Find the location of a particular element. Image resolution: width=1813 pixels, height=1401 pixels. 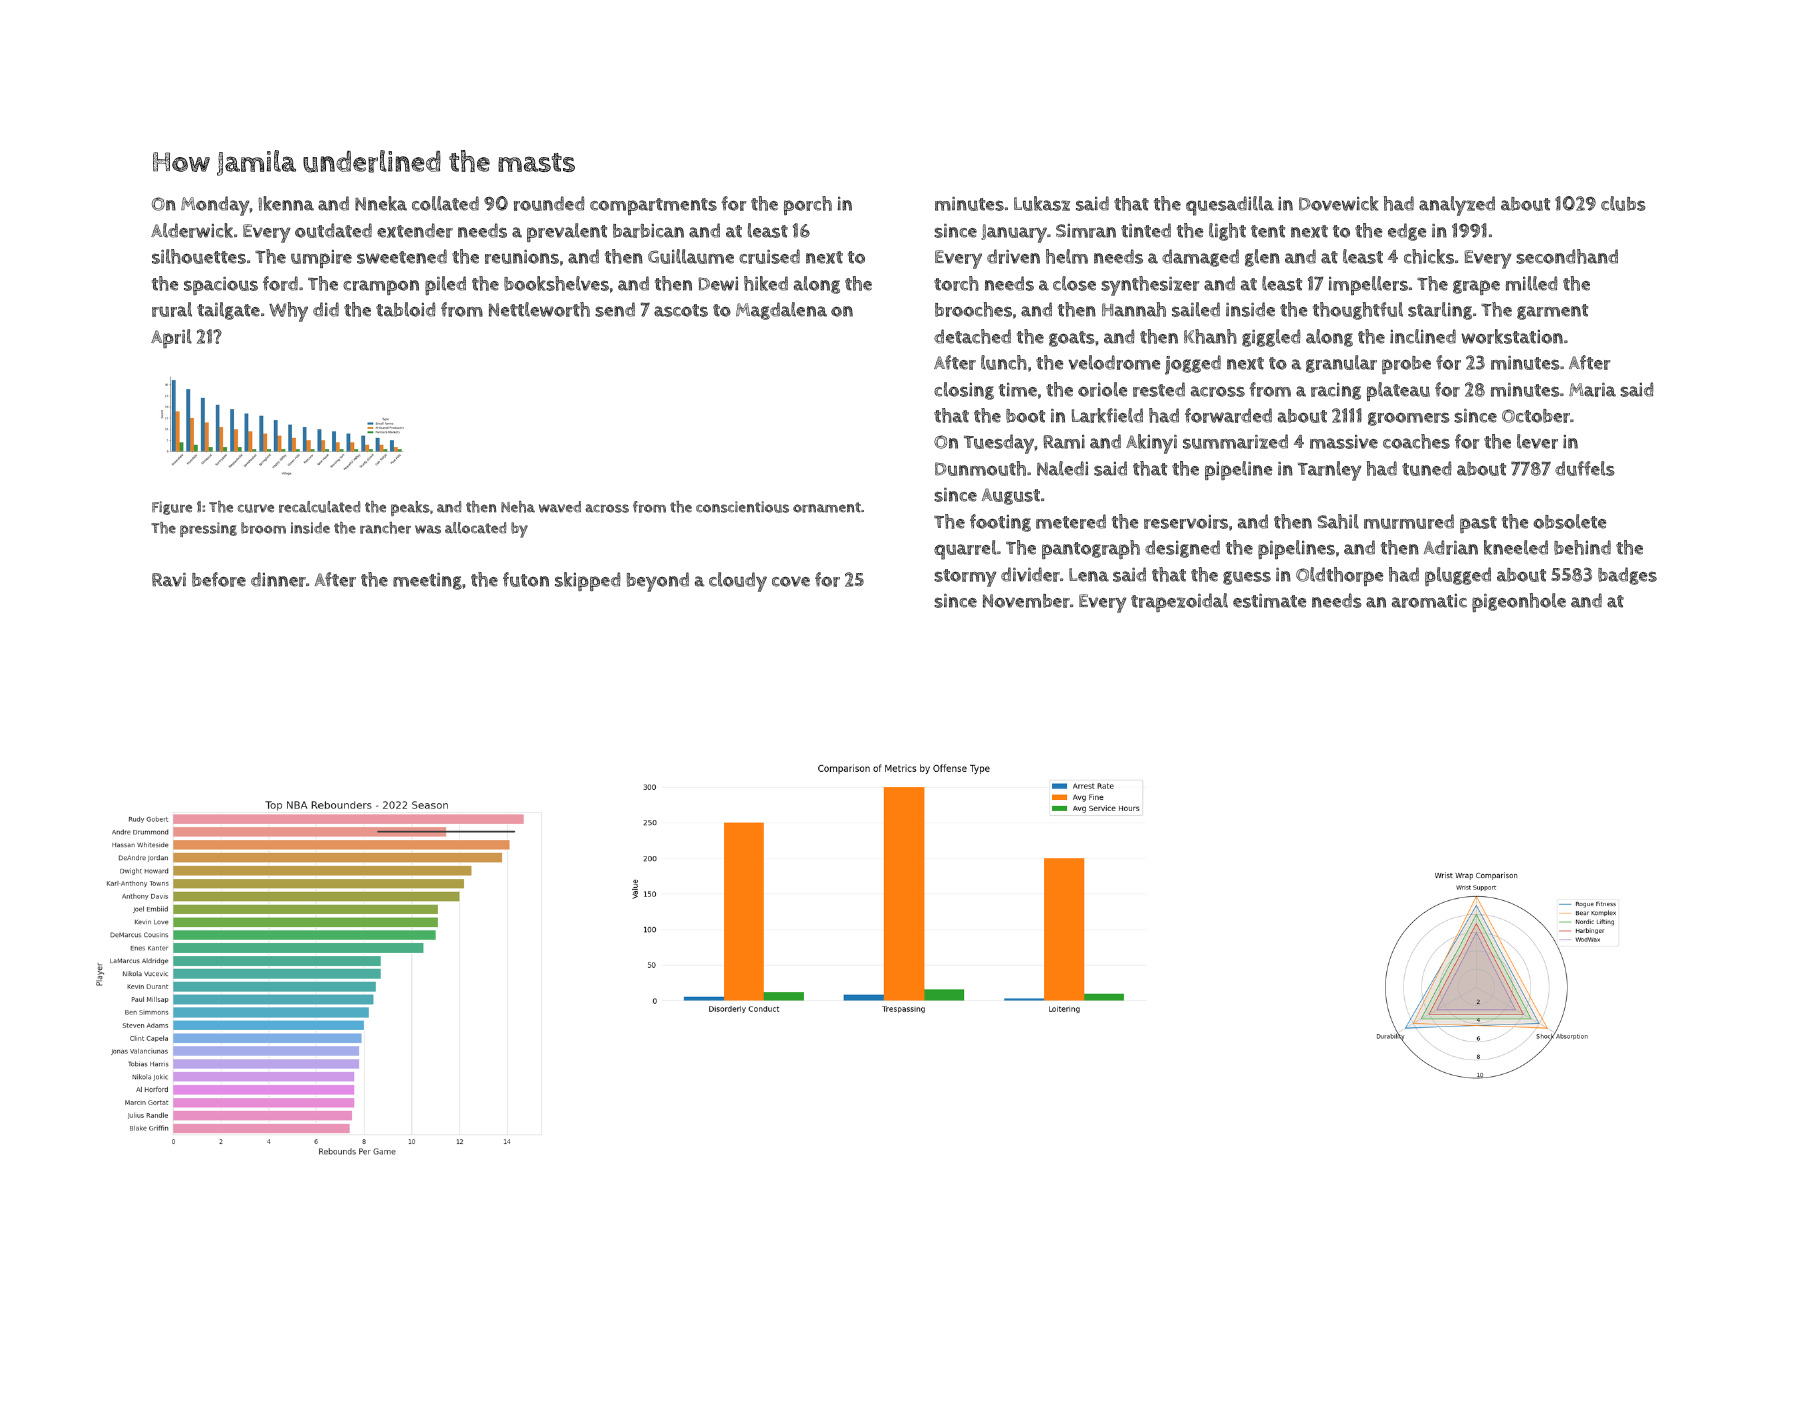

Lukasz is located at coordinates (1042, 203).
